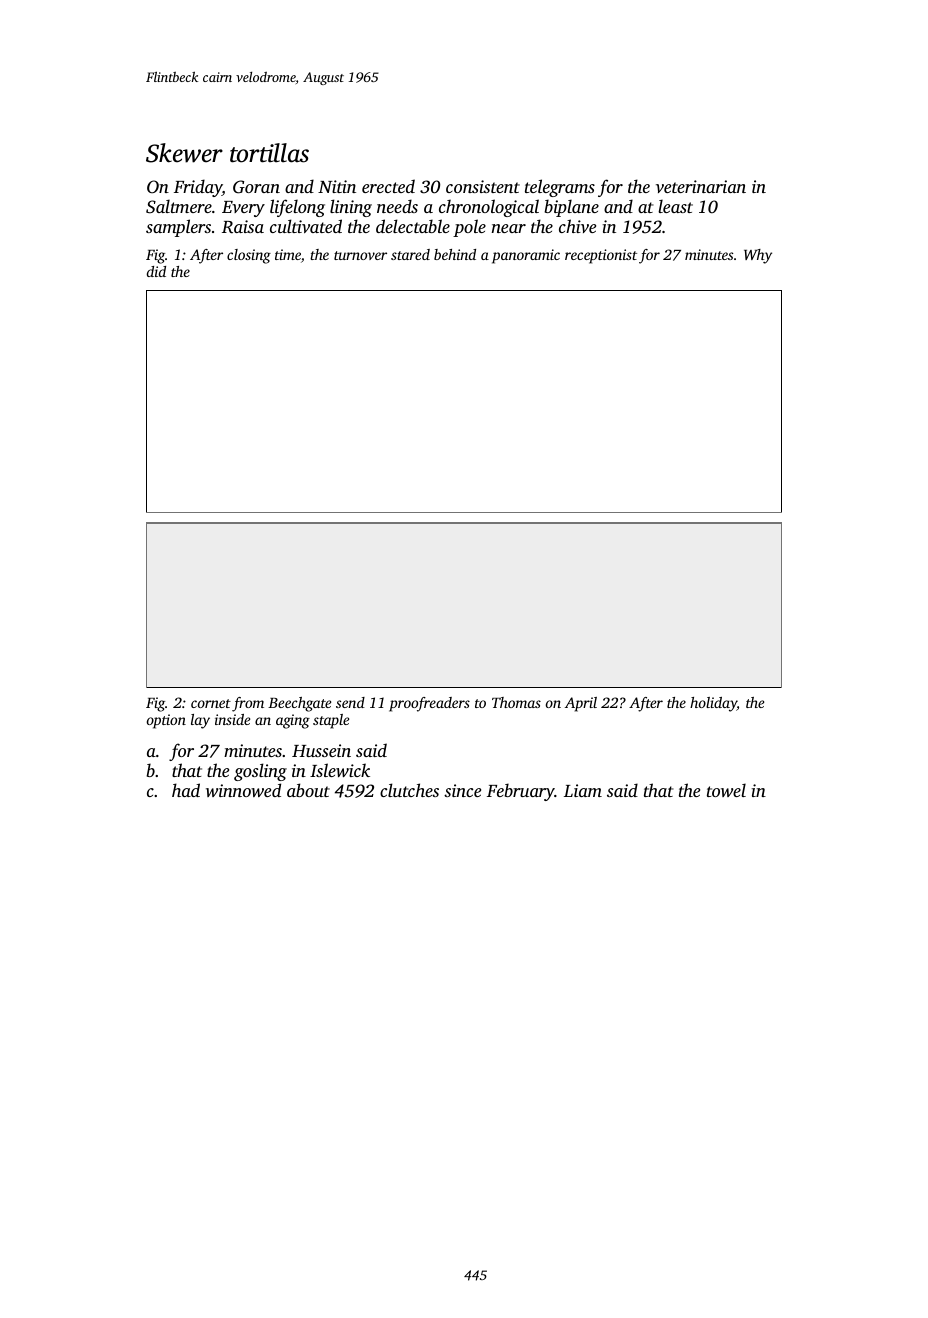  I want to click on Thomas, so click(516, 702).
